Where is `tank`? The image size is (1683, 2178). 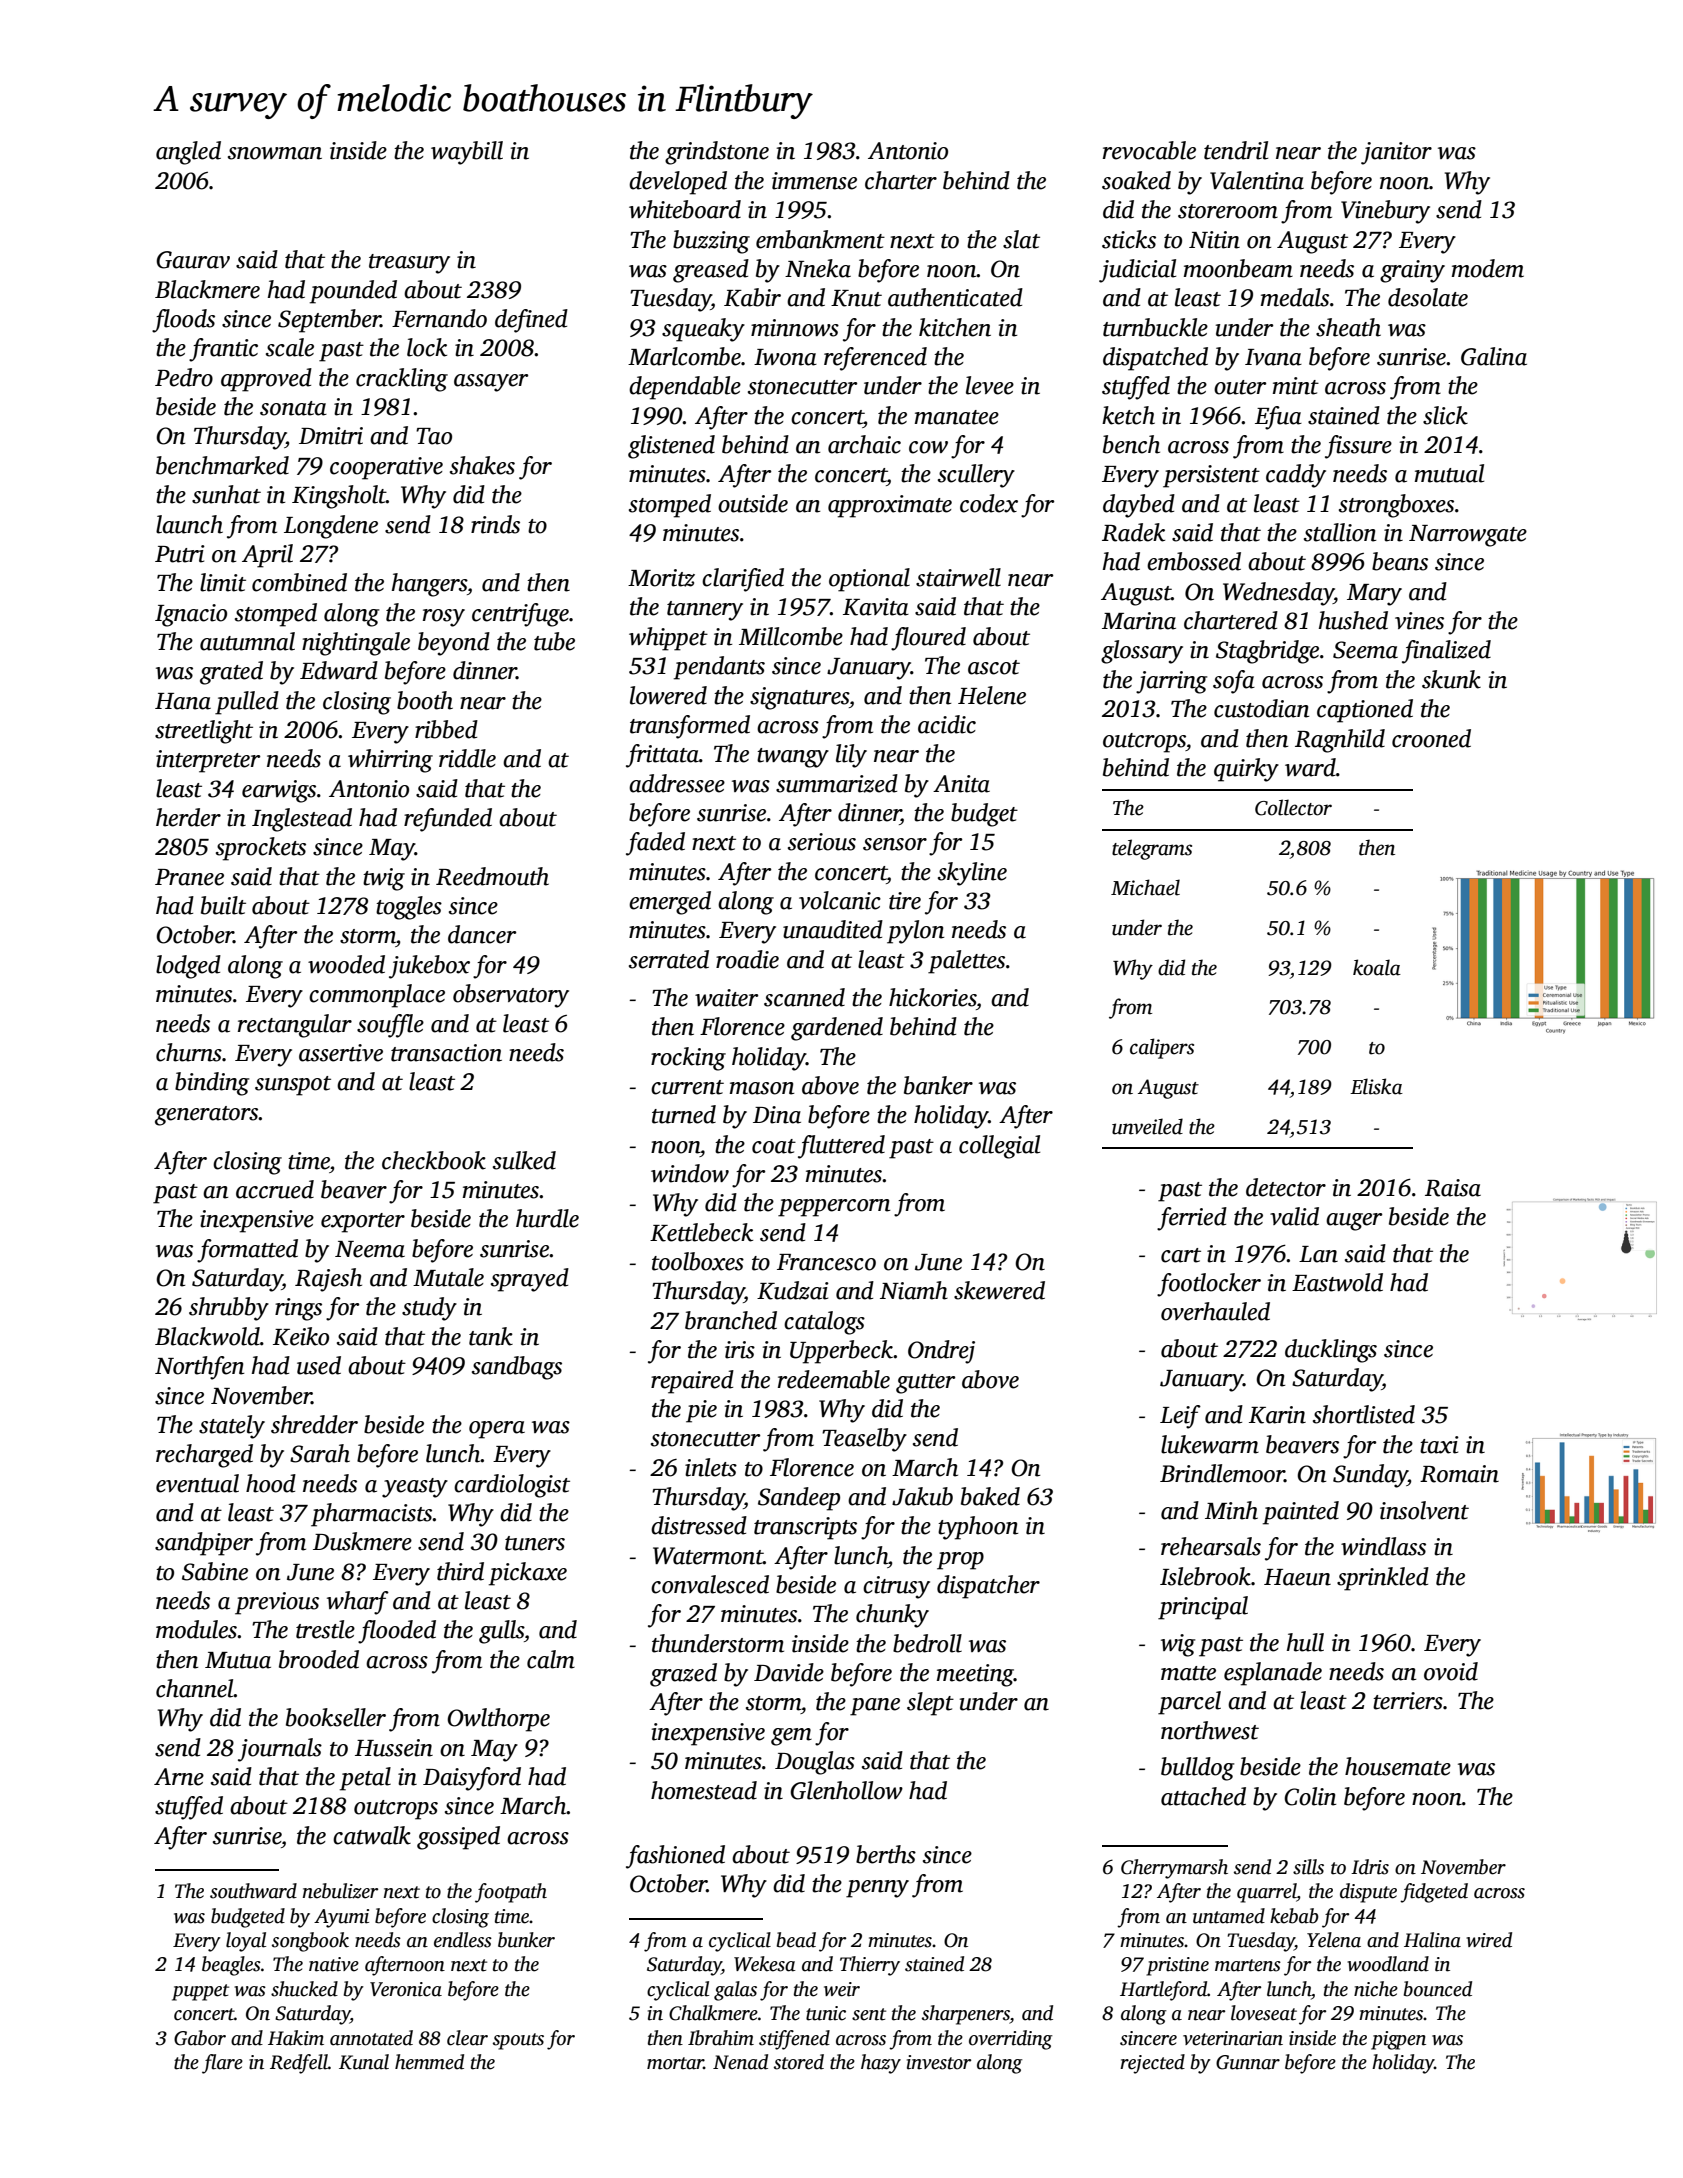
tank is located at coordinates (491, 1336).
